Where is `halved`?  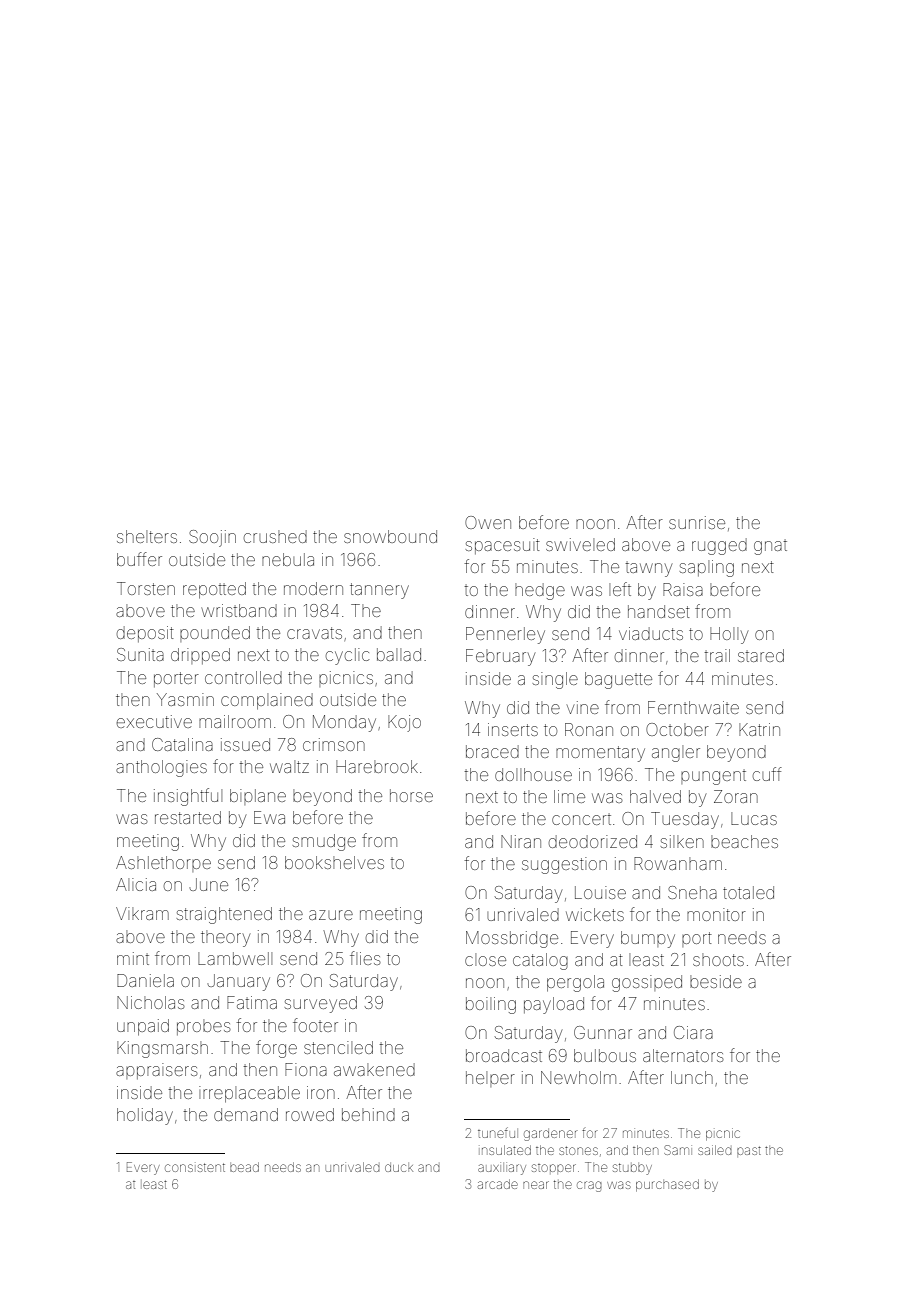
halved is located at coordinates (655, 796).
